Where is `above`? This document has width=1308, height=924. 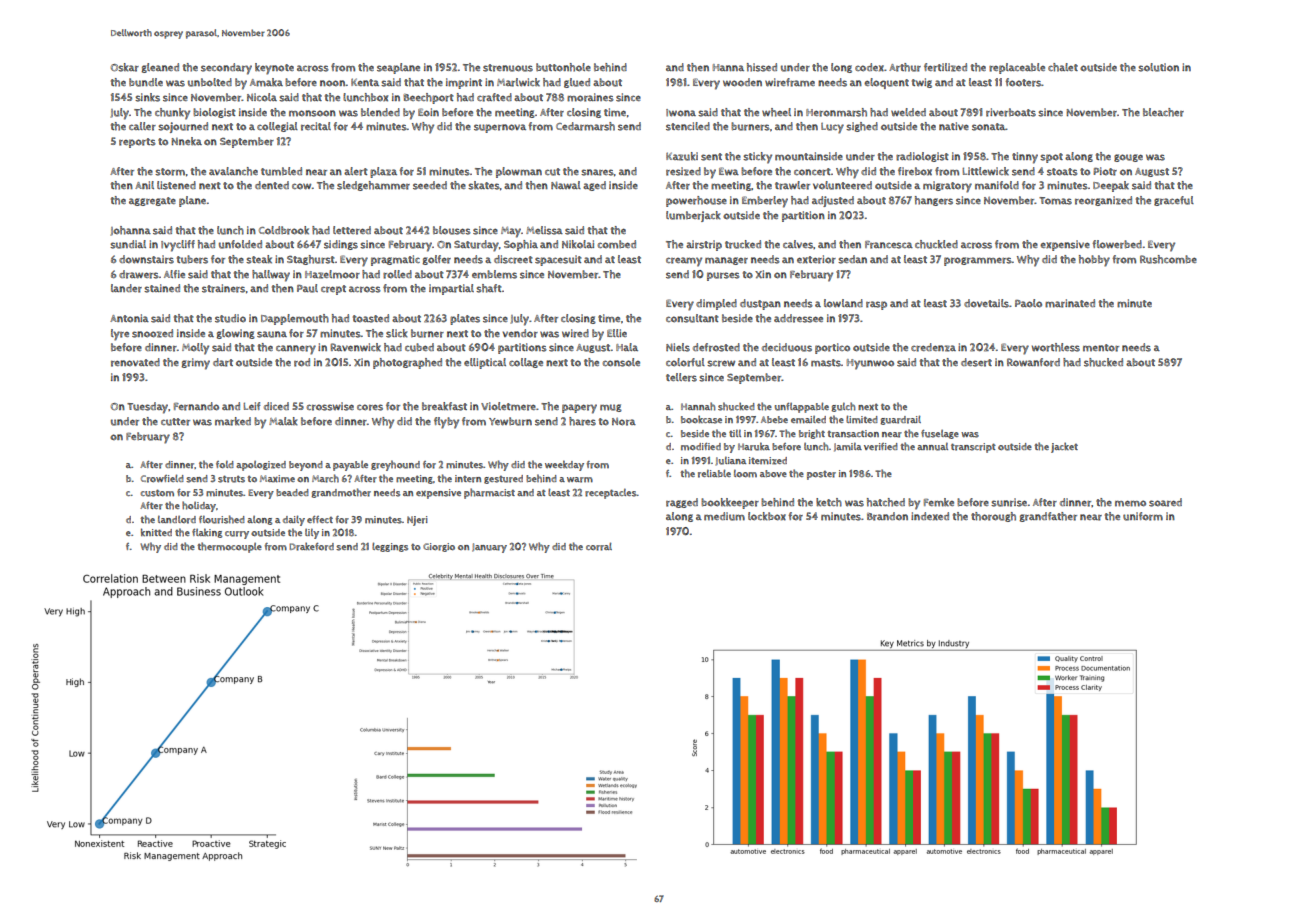 above is located at coordinates (773, 473).
